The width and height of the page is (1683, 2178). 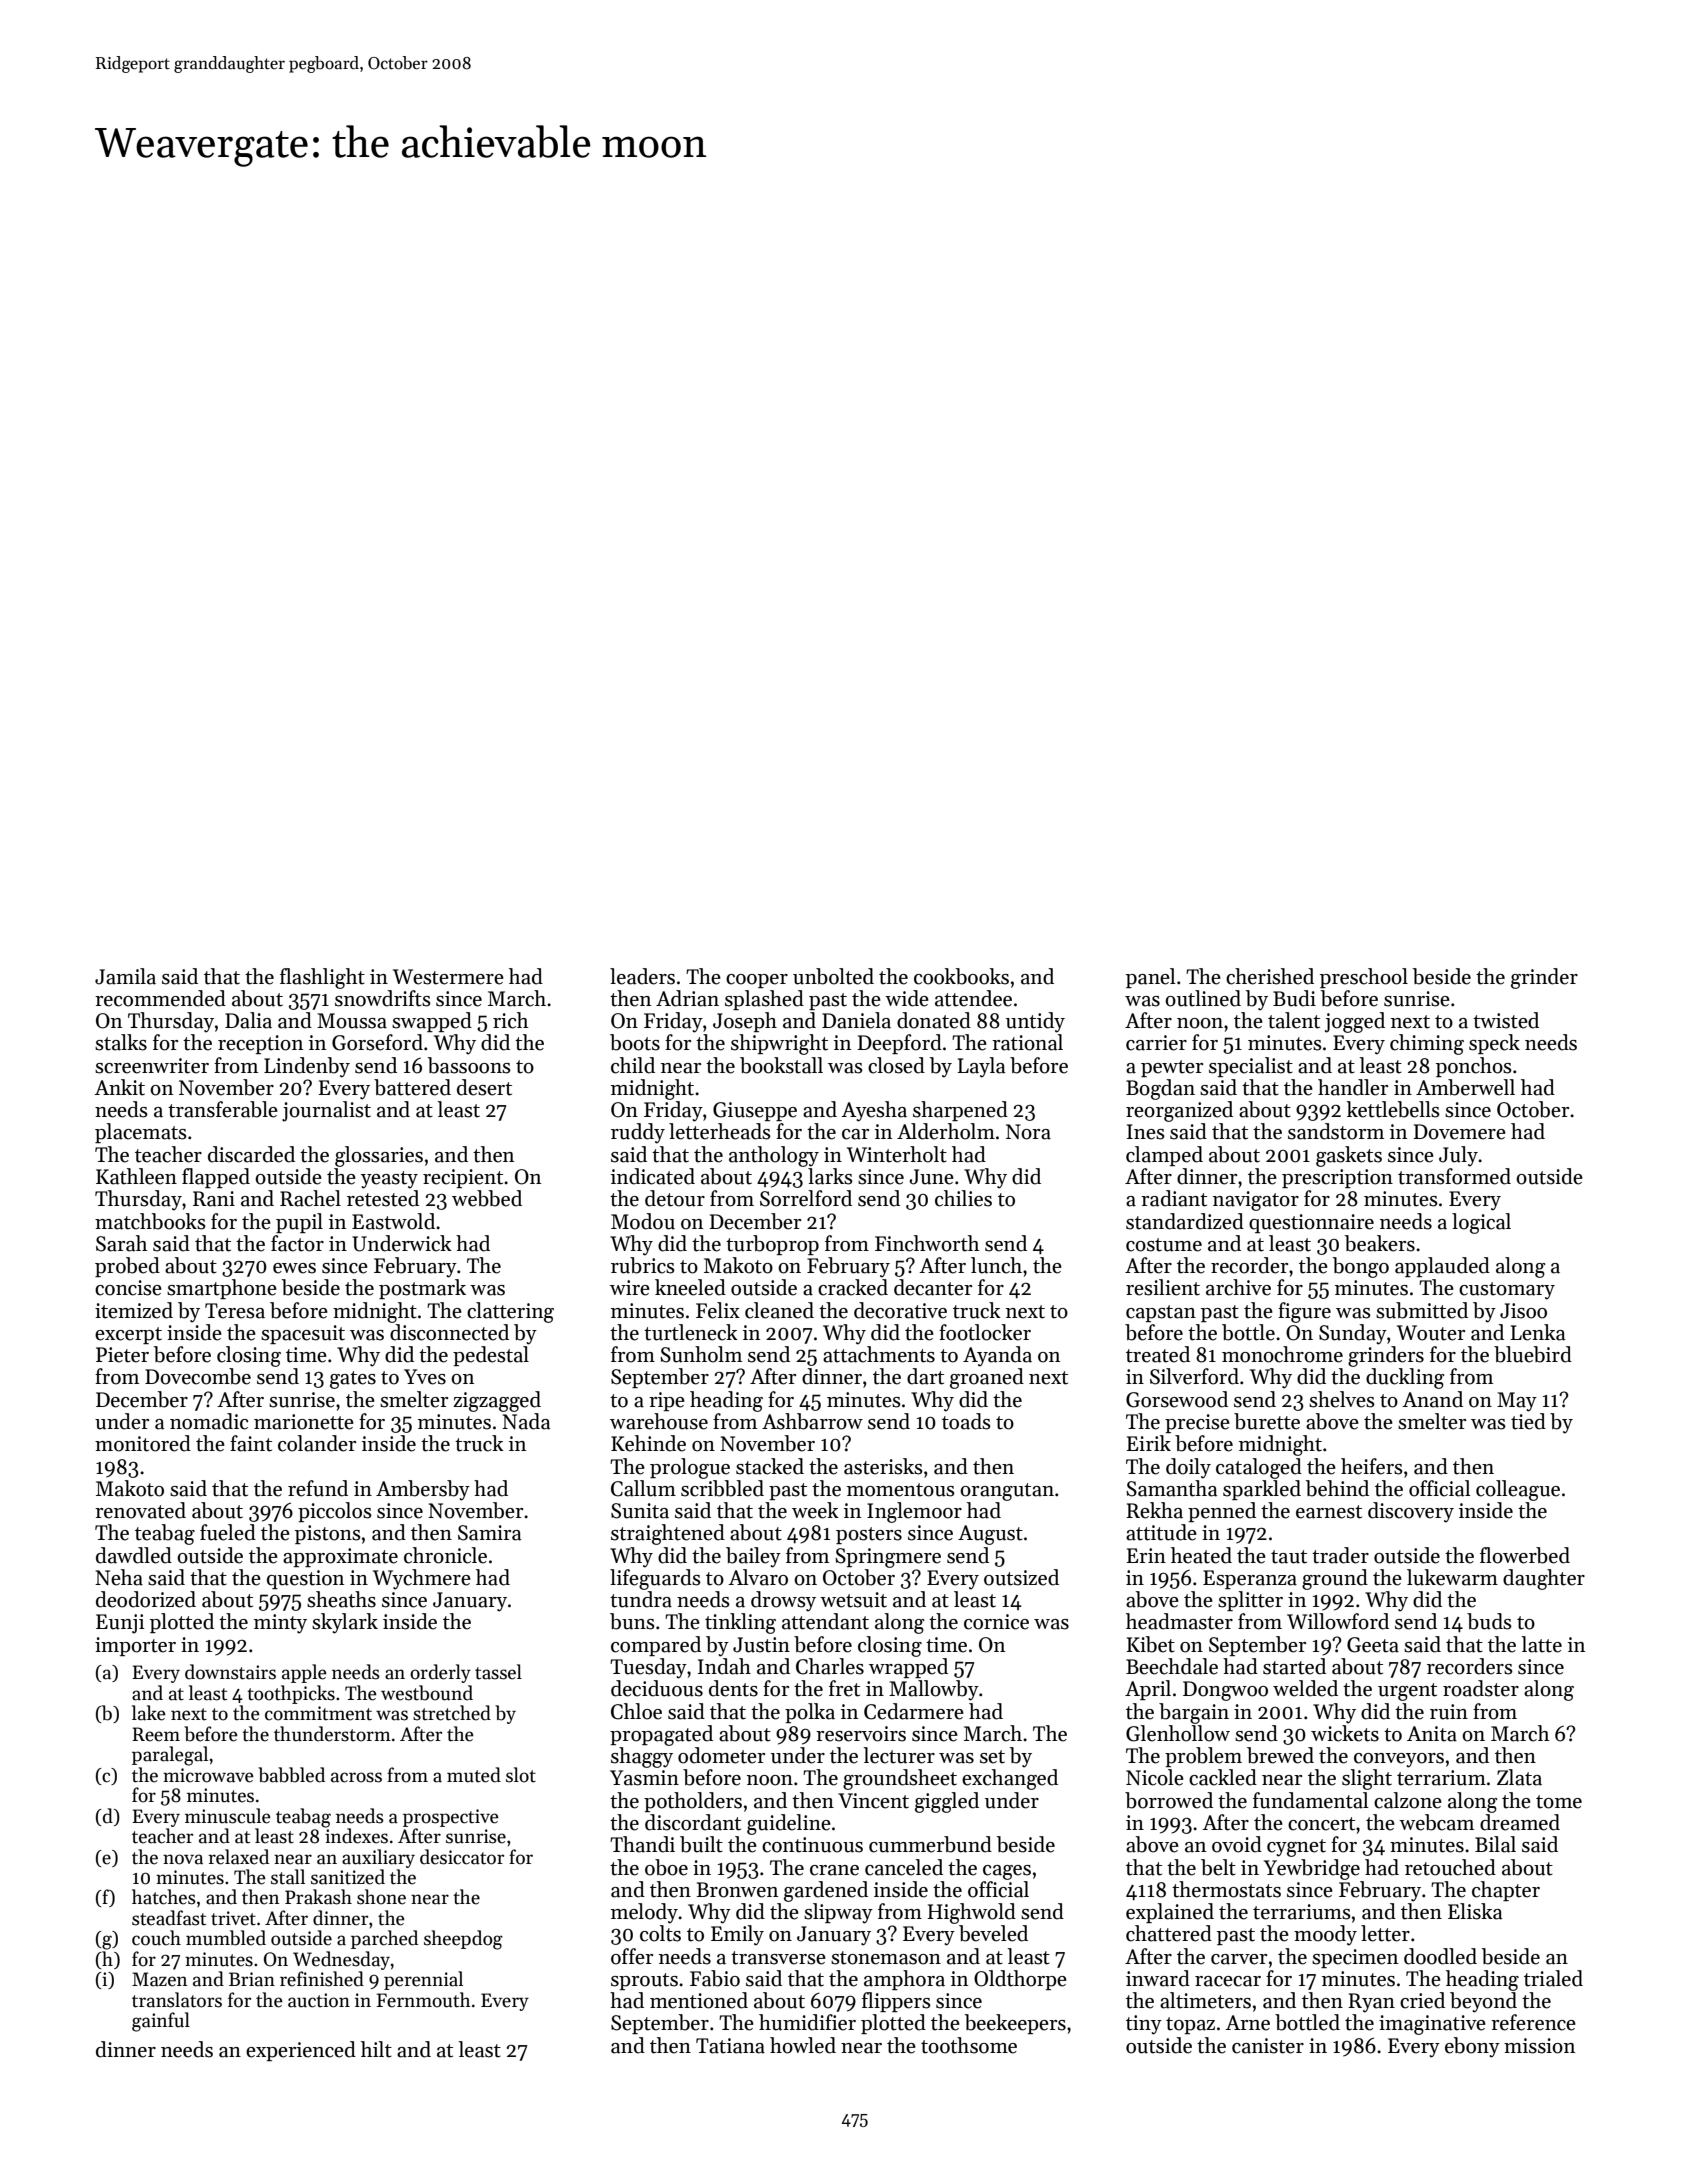 What do you see at coordinates (125, 976) in the page?
I see `Jamila` at bounding box center [125, 976].
